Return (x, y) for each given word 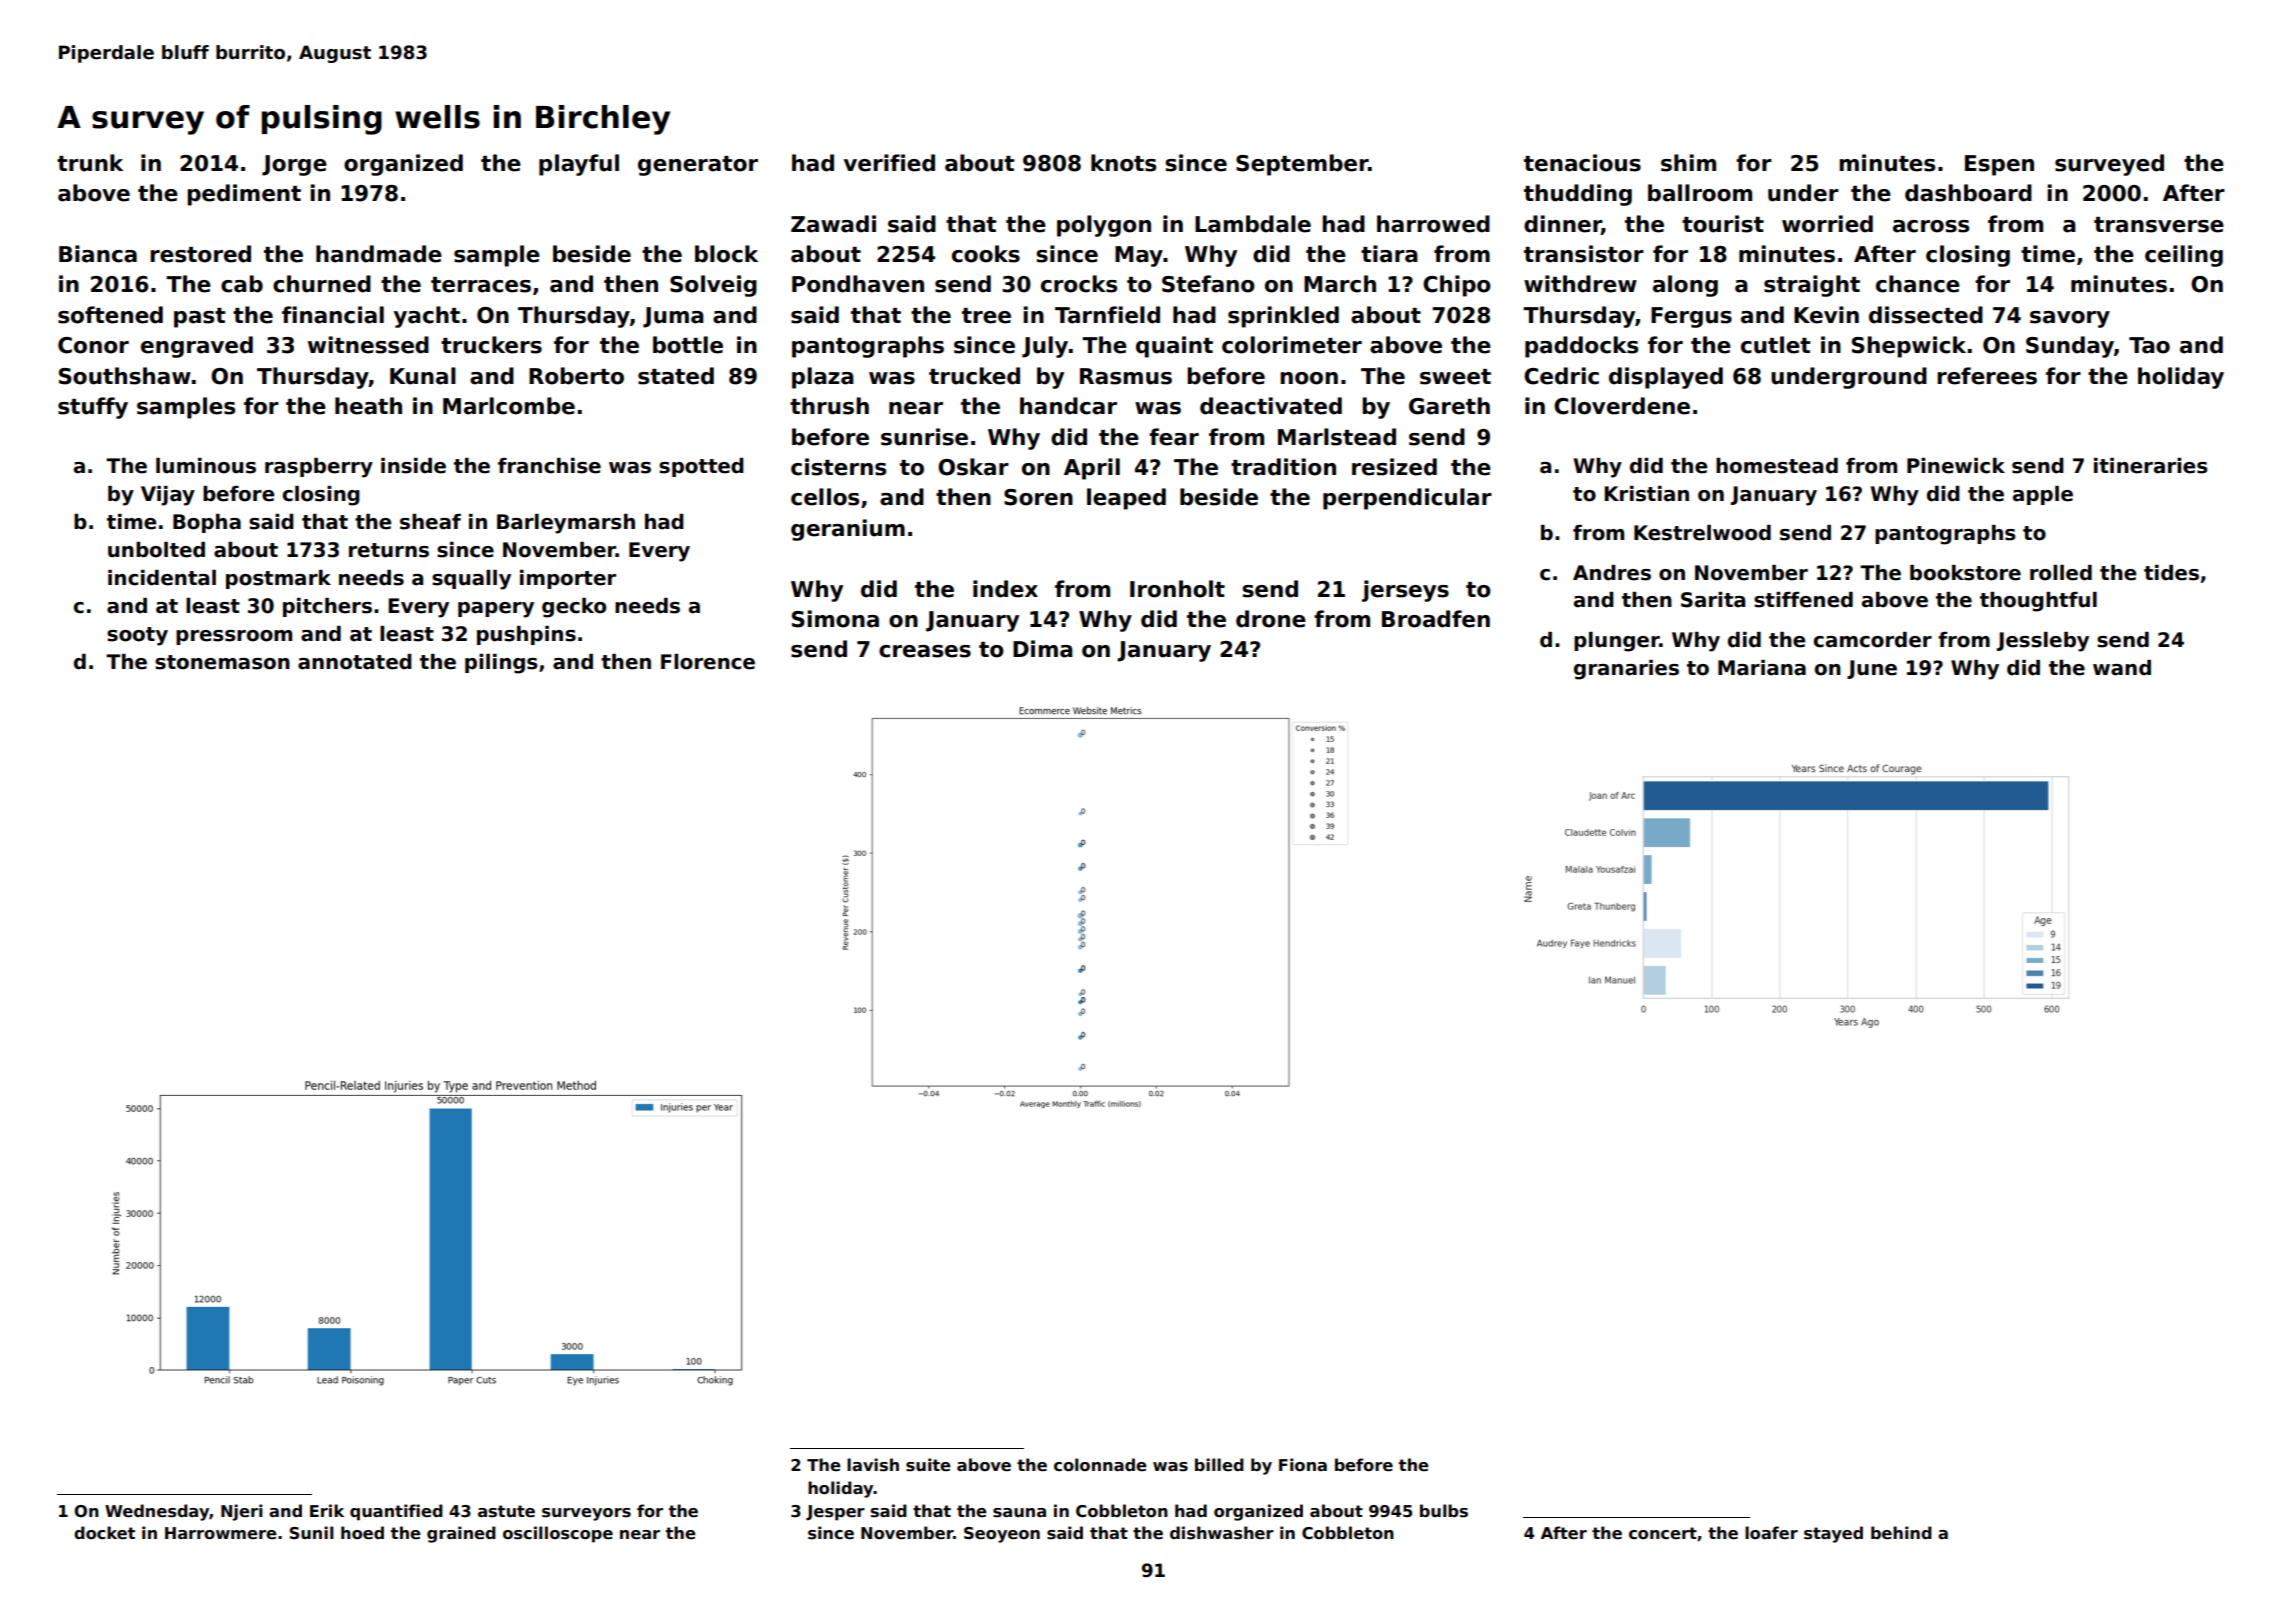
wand (2122, 668)
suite (928, 1465)
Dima (1043, 649)
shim (1688, 163)
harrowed (1433, 224)
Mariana (1762, 668)
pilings (501, 664)
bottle (688, 345)
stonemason (222, 662)
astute (506, 1511)
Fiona (1303, 1464)
